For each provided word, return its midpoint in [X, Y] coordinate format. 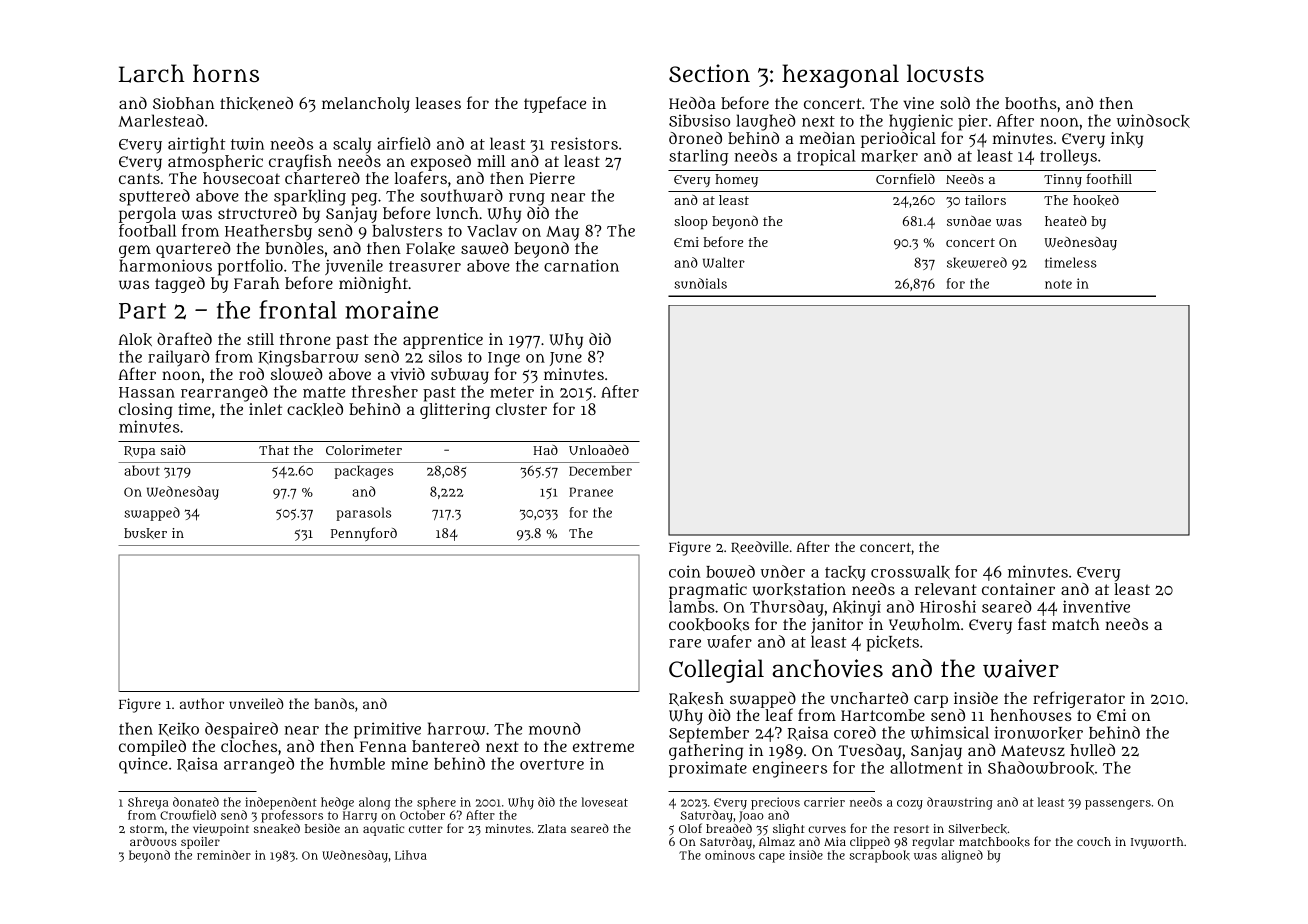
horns [226, 73]
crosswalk [910, 572]
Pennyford [364, 534]
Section [709, 73]
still [260, 339]
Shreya [148, 803]
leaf [779, 715]
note [1058, 284]
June [566, 359]
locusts [945, 73]
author [202, 703]
